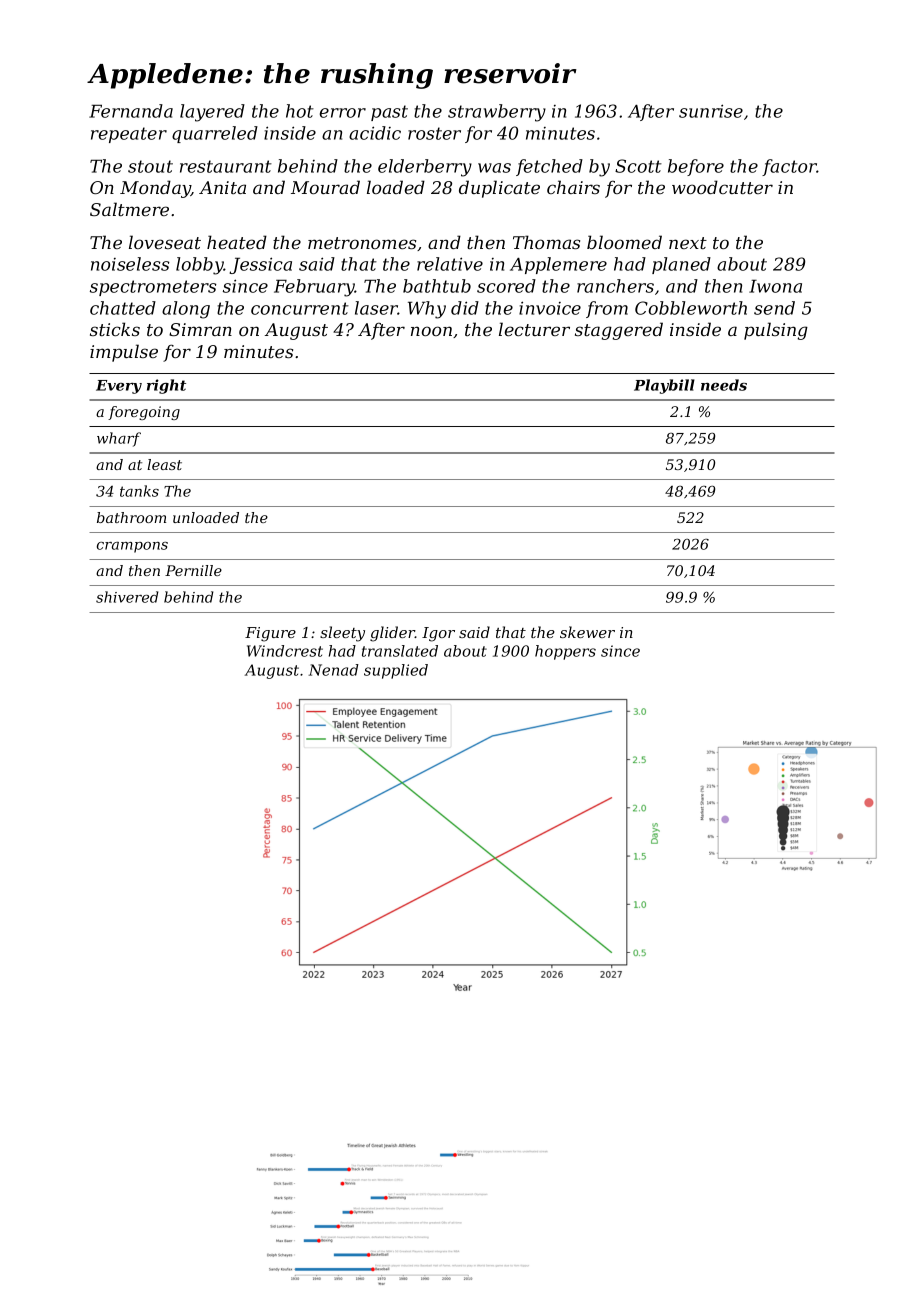 Image resolution: width=924 pixels, height=1308 pixels. Describe the element at coordinates (127, 597) in the image. I see `shivered` at that location.
